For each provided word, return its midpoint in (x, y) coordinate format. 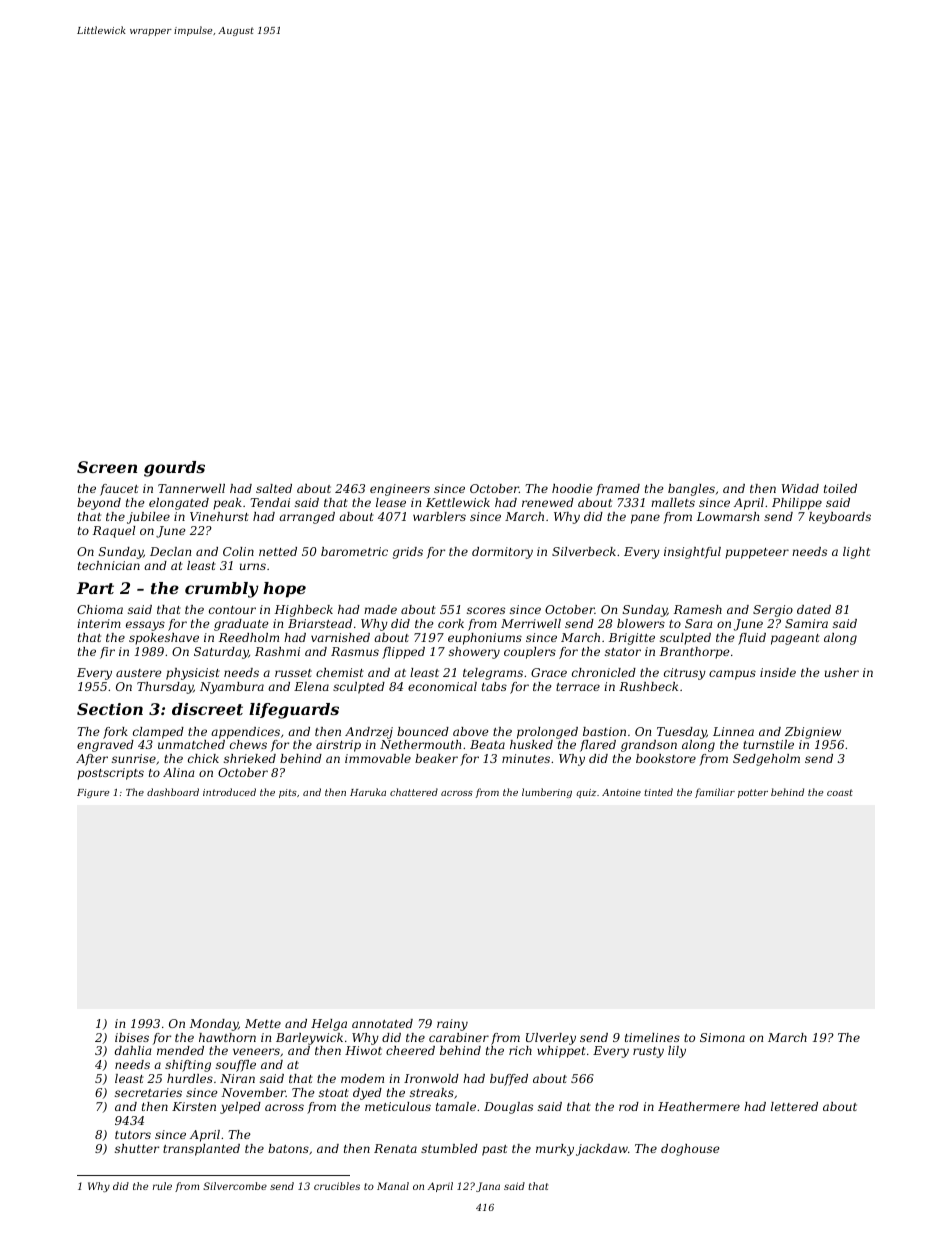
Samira (806, 623)
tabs (494, 686)
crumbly (222, 590)
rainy (452, 1025)
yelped (240, 1108)
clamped (158, 733)
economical (442, 686)
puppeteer (757, 553)
